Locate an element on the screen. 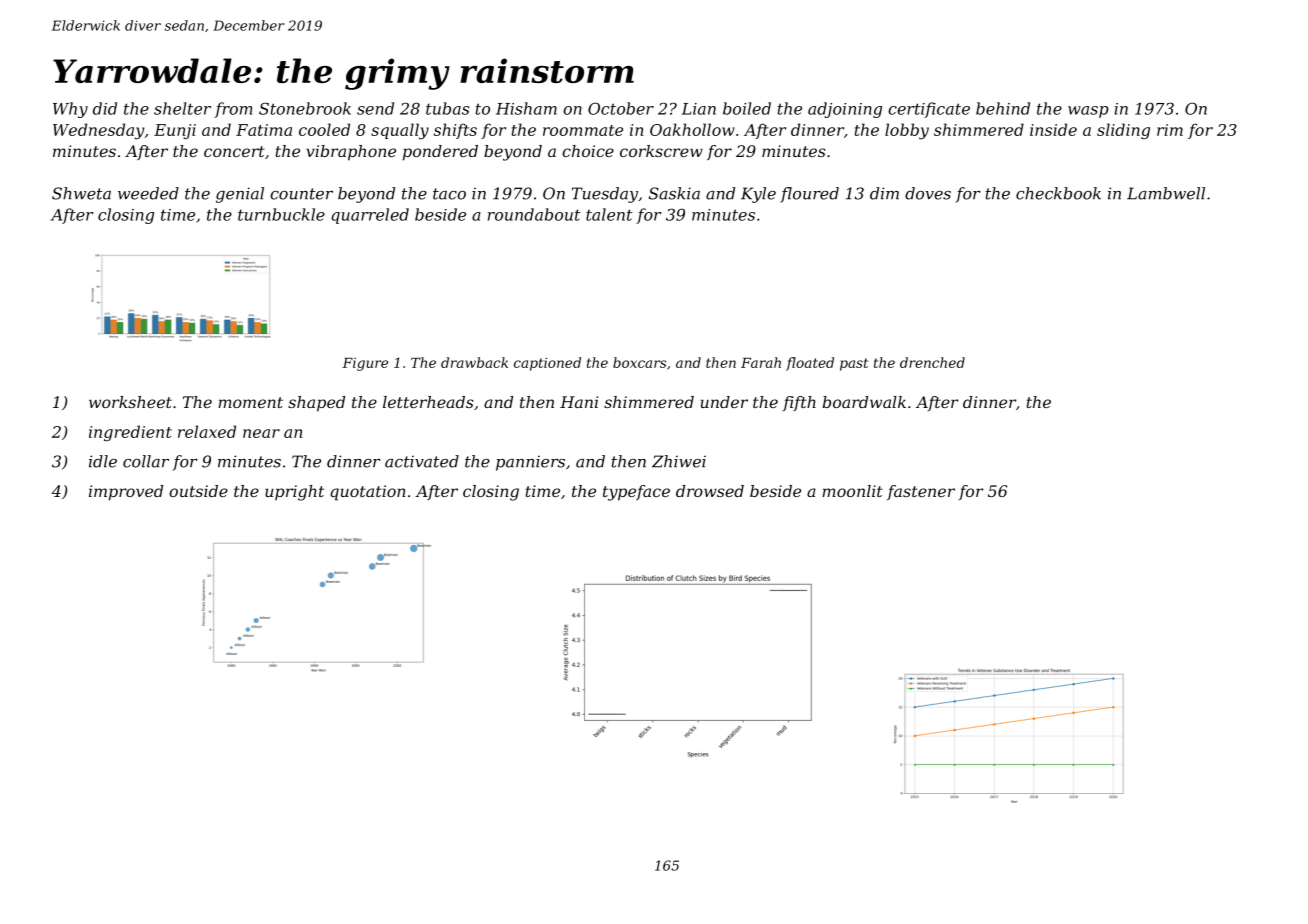 Image resolution: width=1308 pixels, height=924 pixels. drenched is located at coordinates (932, 362).
